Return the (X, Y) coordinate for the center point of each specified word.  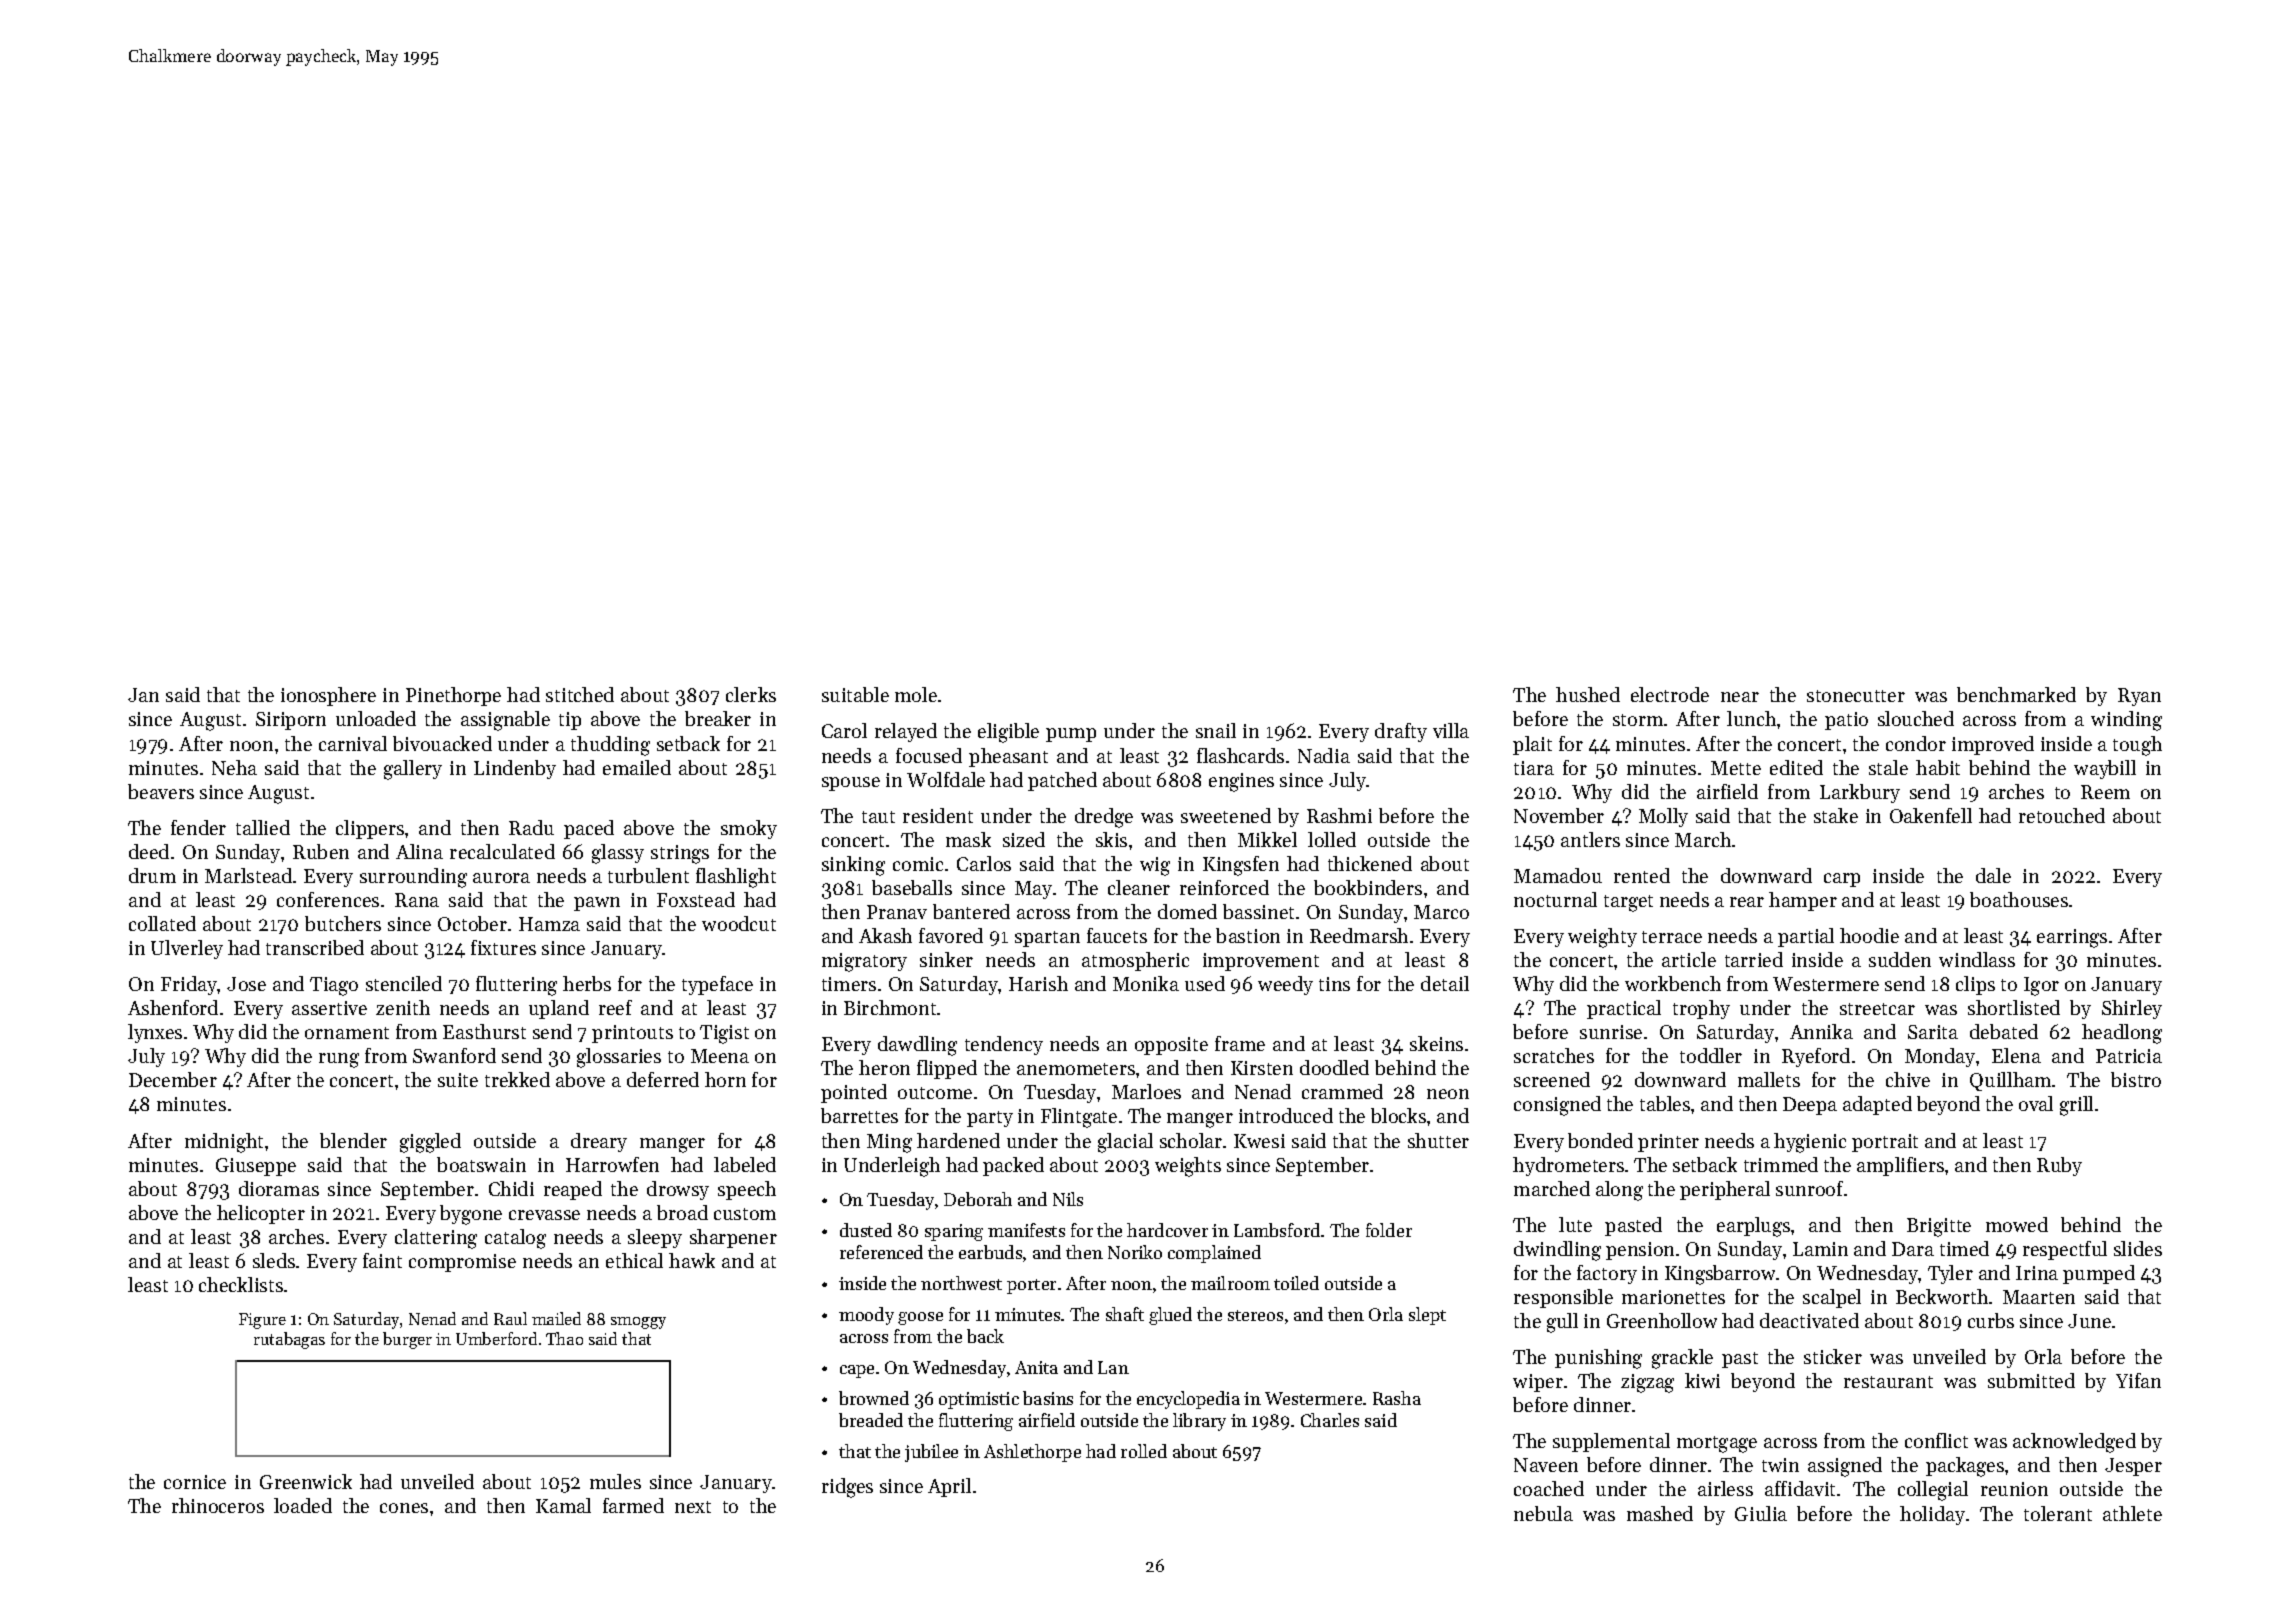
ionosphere (328, 696)
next (693, 1507)
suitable (855, 694)
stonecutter (1856, 696)
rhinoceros (218, 1505)
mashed (1660, 1513)
